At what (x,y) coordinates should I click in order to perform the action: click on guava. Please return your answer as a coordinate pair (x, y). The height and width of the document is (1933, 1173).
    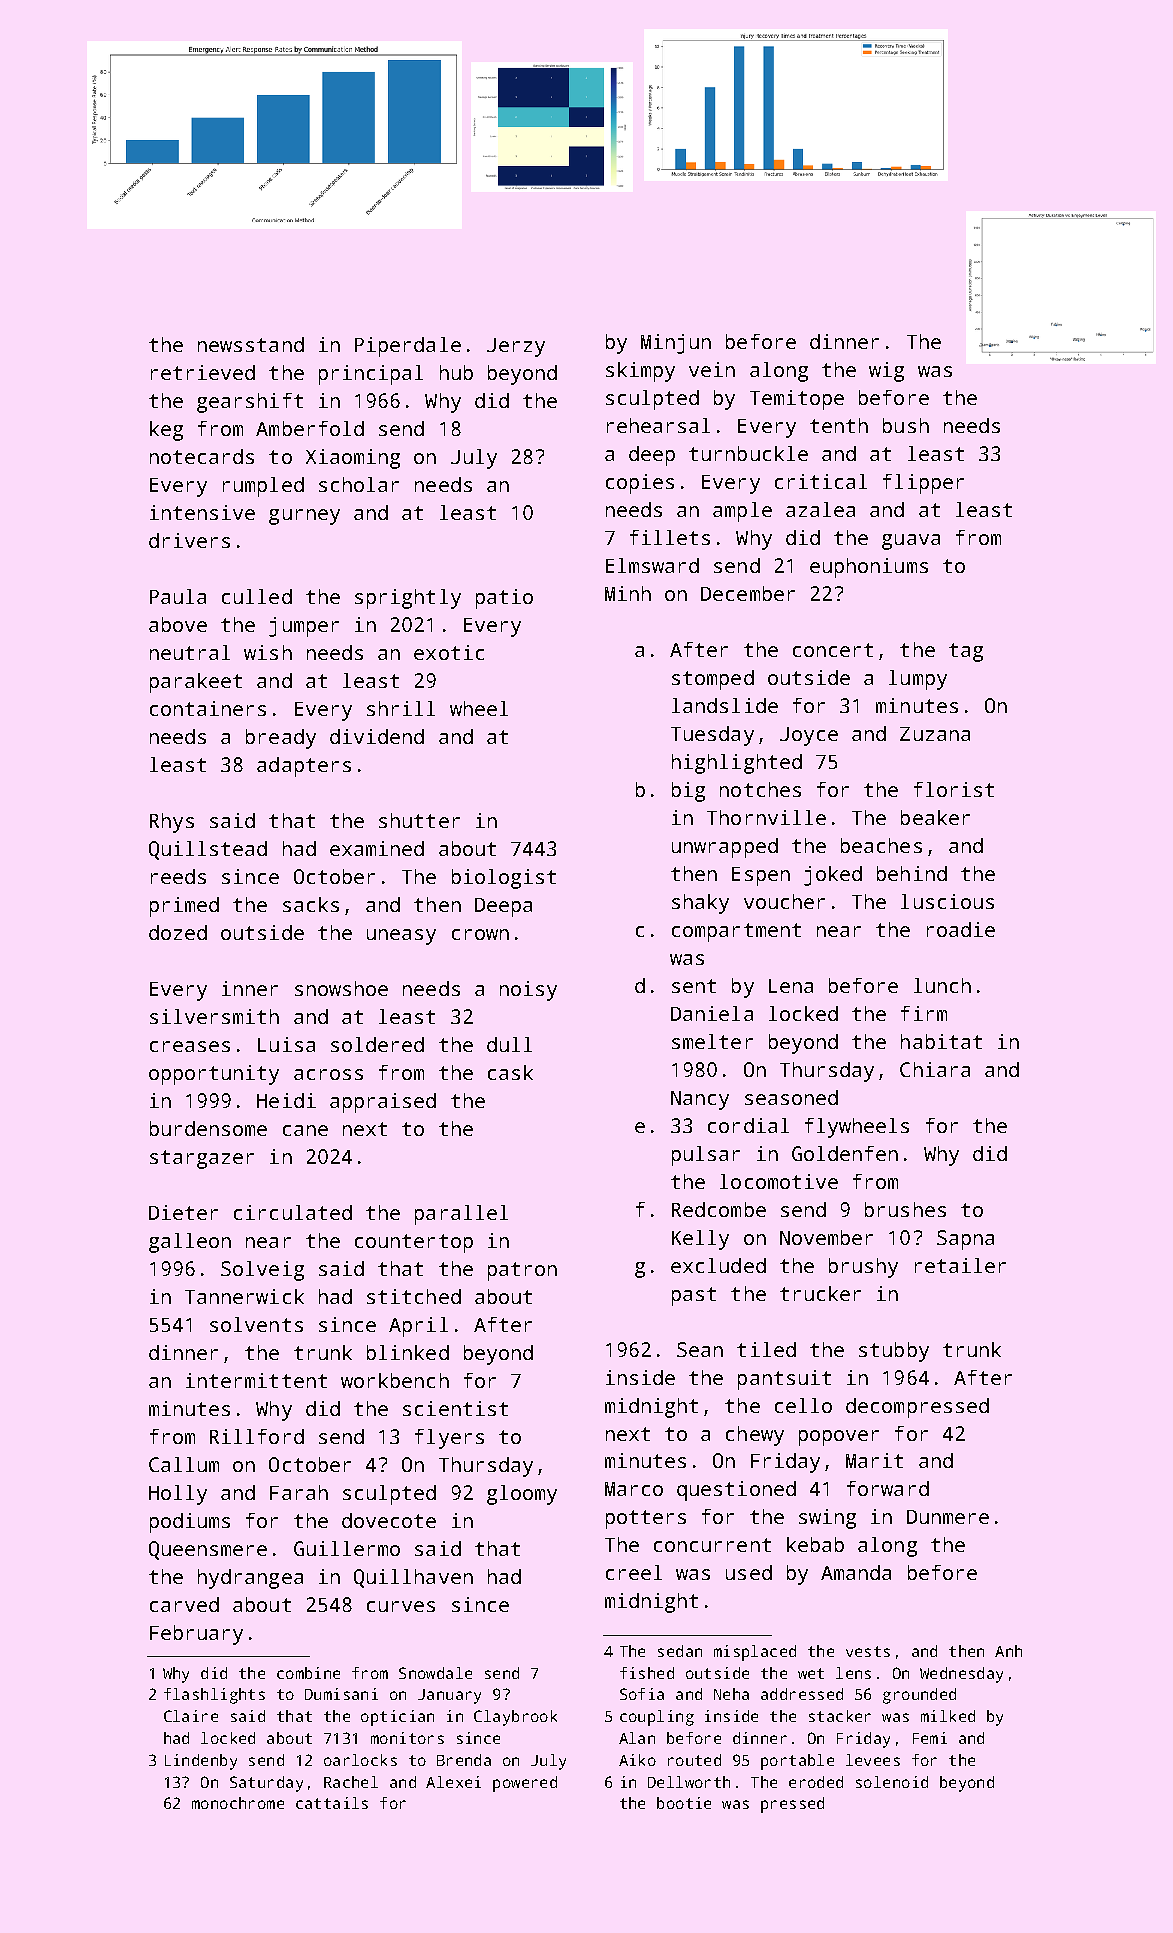
    Looking at the image, I should click on (911, 542).
